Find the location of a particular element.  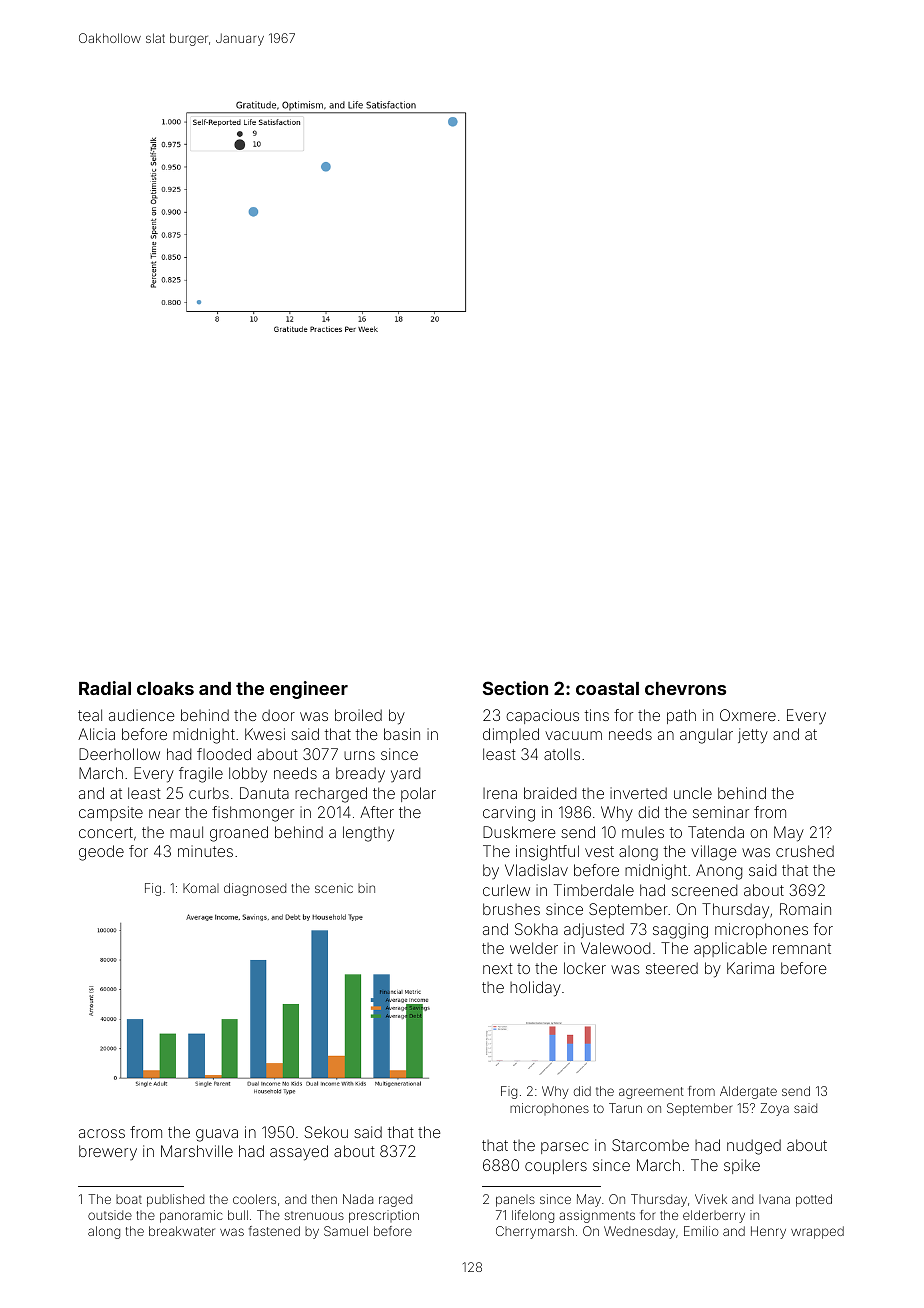

Emilio is located at coordinates (701, 1231).
